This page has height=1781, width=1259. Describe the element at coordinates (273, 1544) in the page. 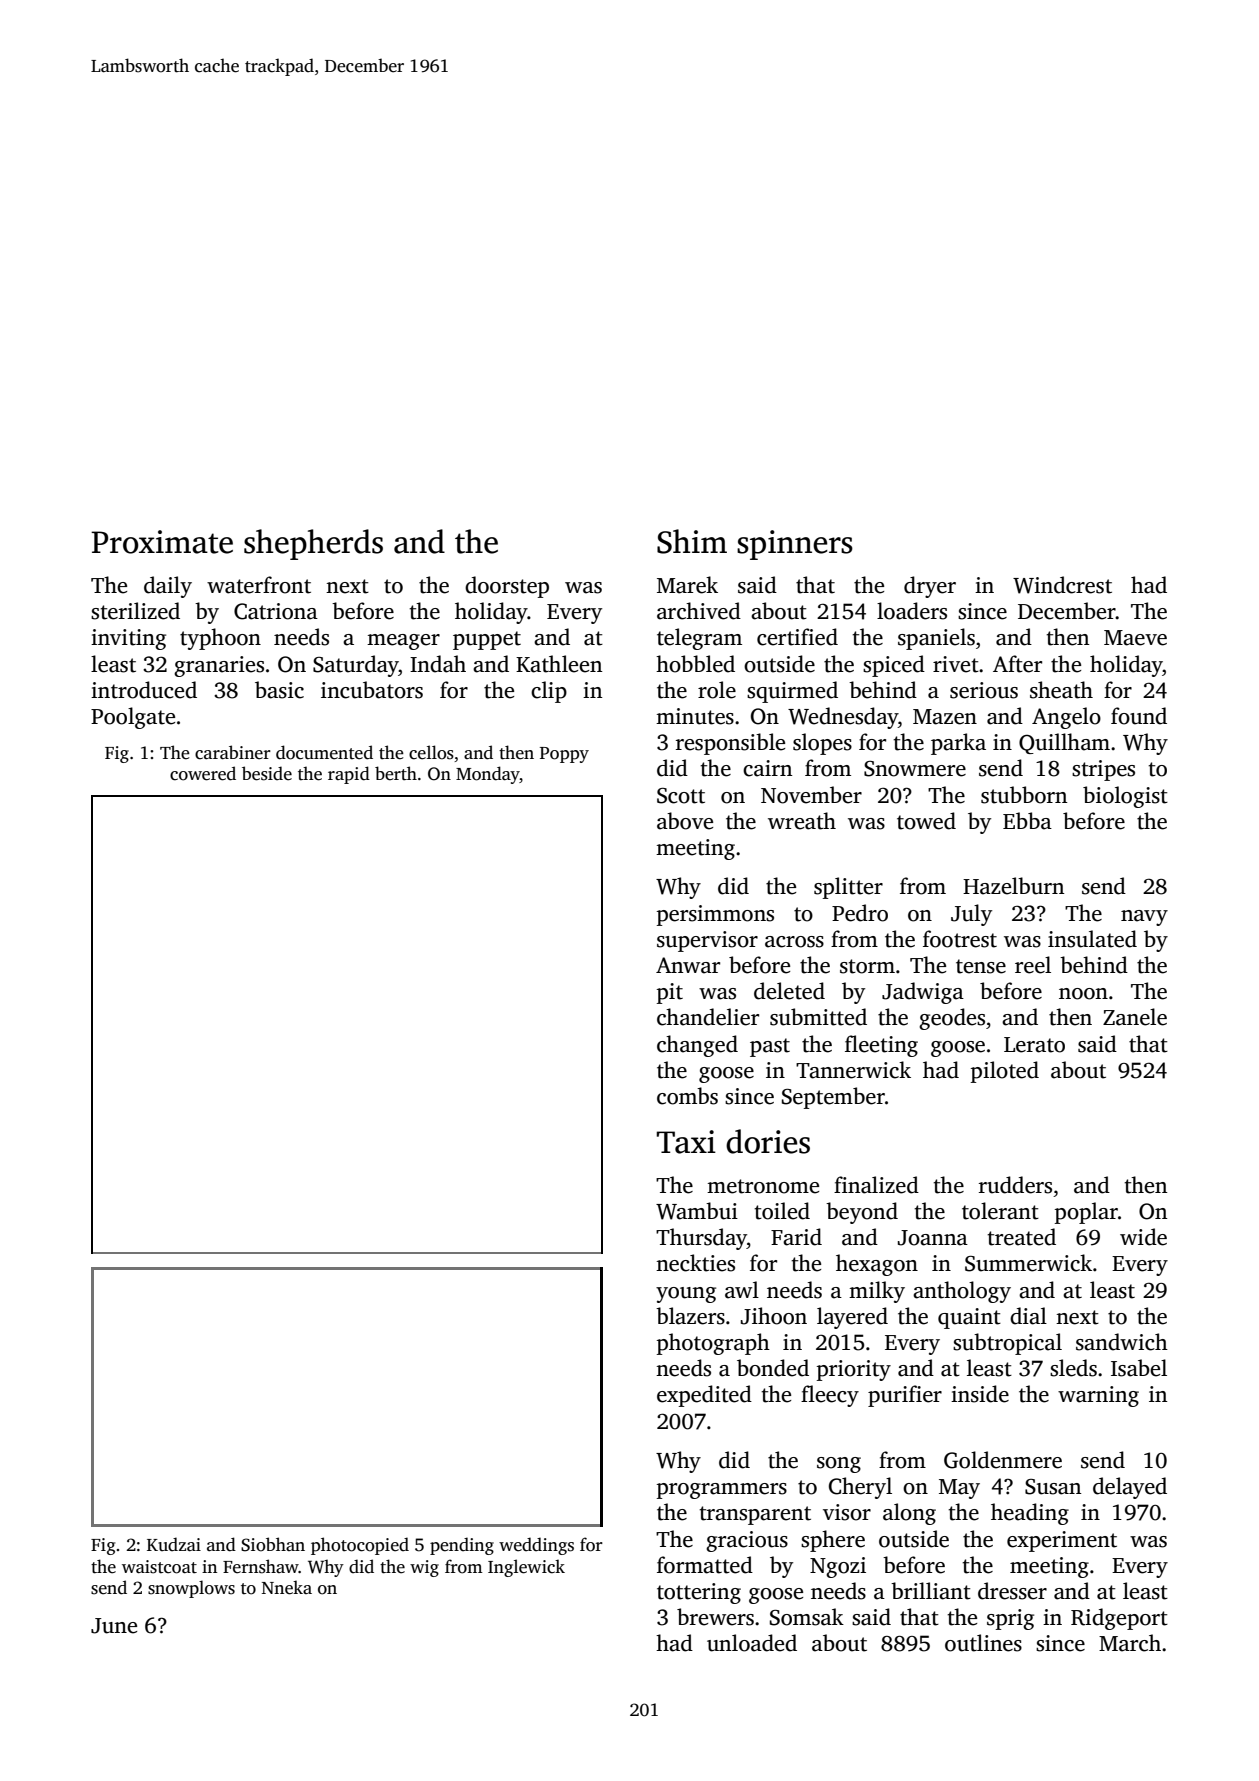

I see `Siobhan` at that location.
